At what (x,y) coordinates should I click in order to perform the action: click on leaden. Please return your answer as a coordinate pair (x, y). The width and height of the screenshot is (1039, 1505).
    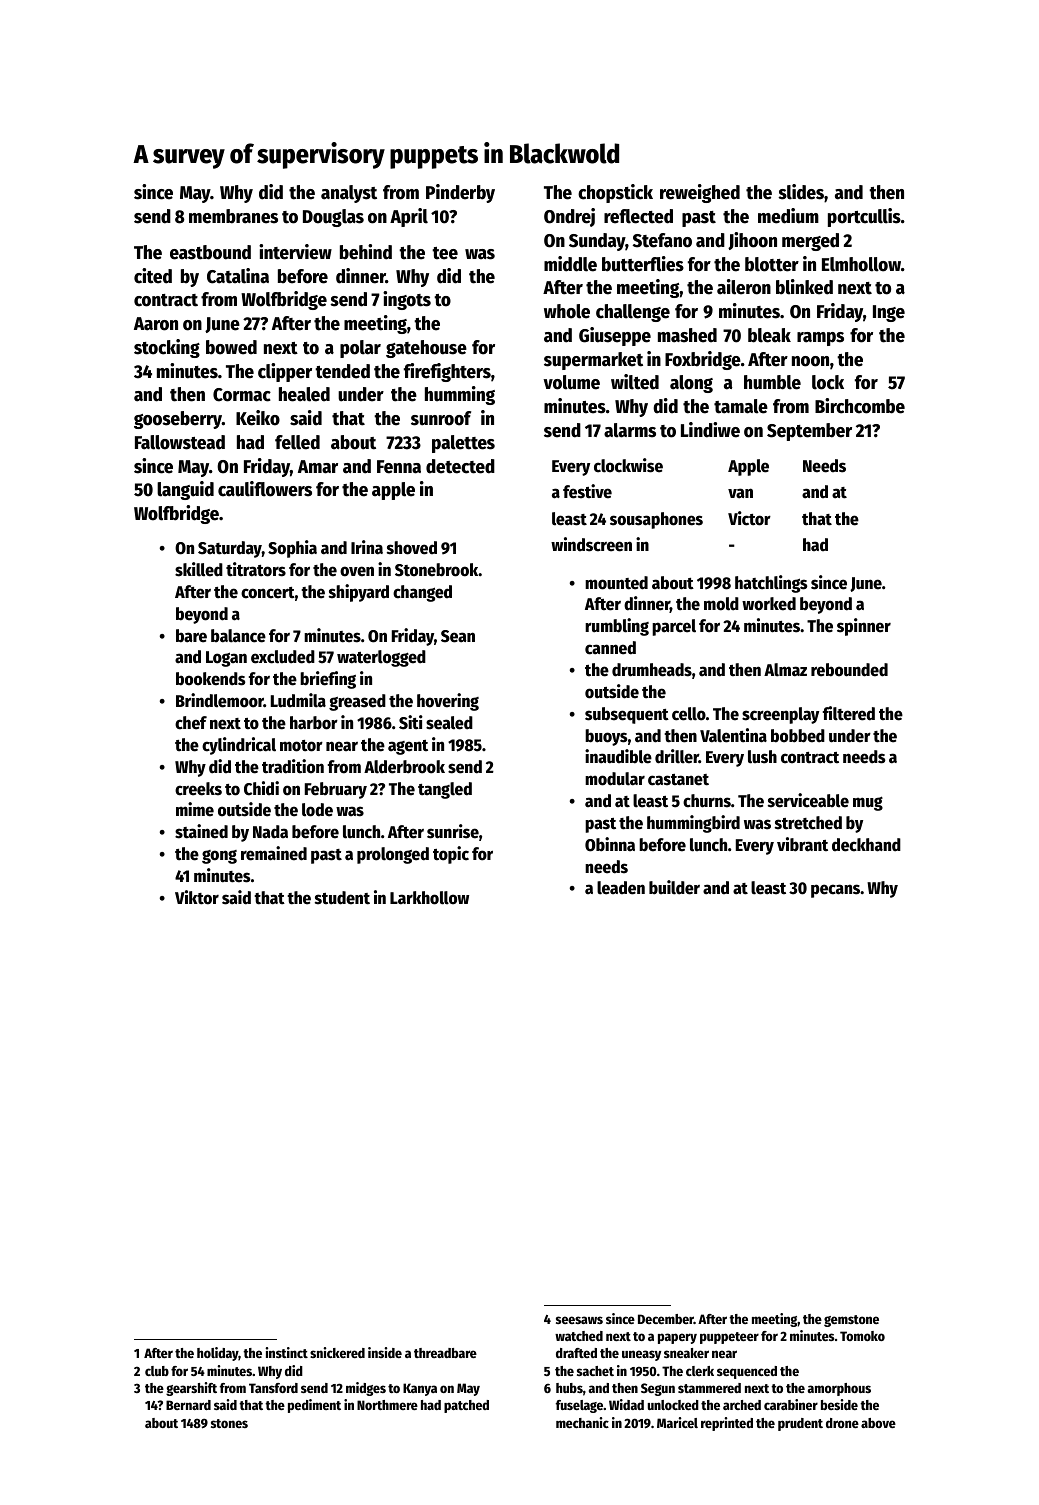
    Looking at the image, I should click on (621, 888).
